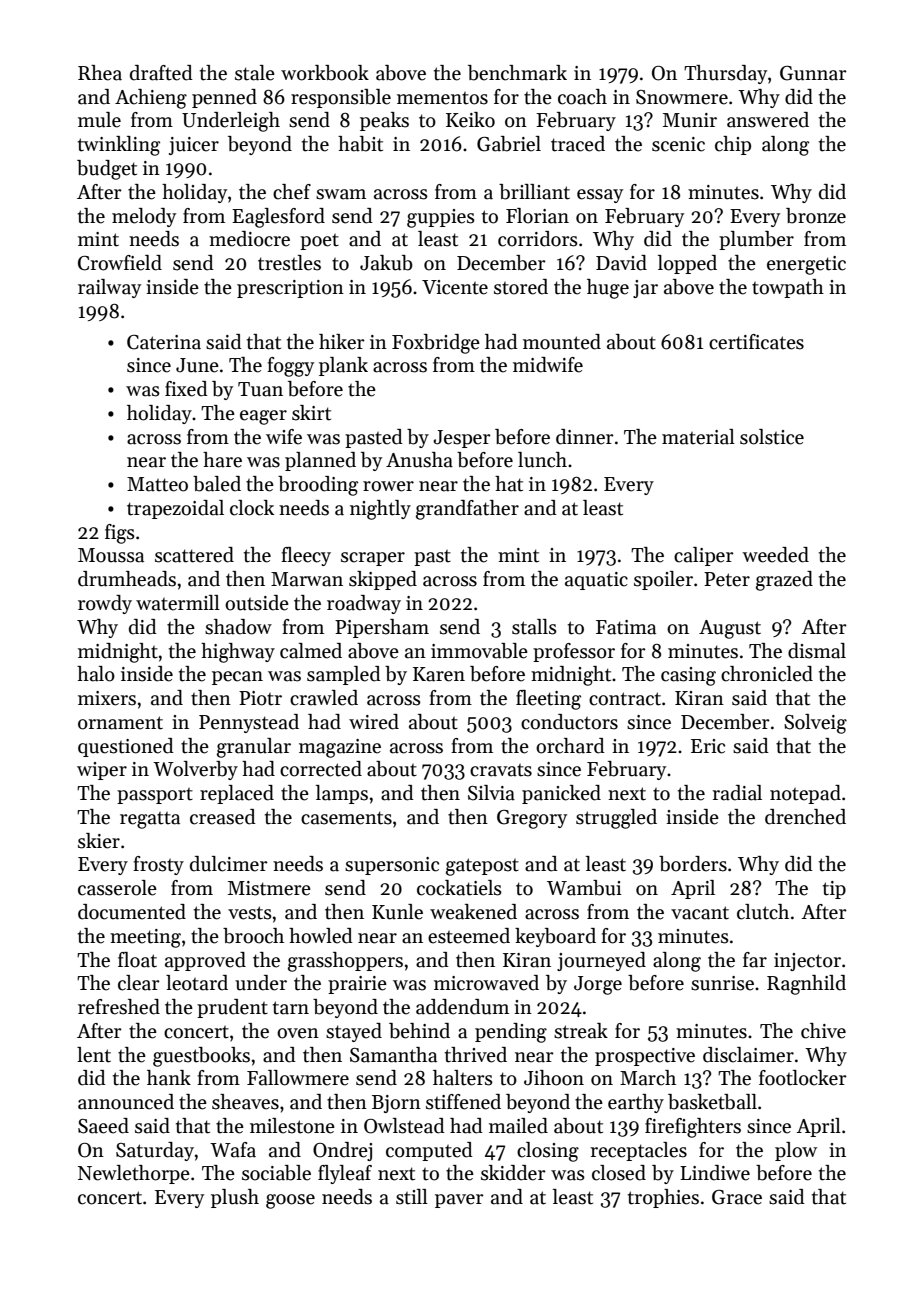  I want to click on weeded, so click(775, 555).
